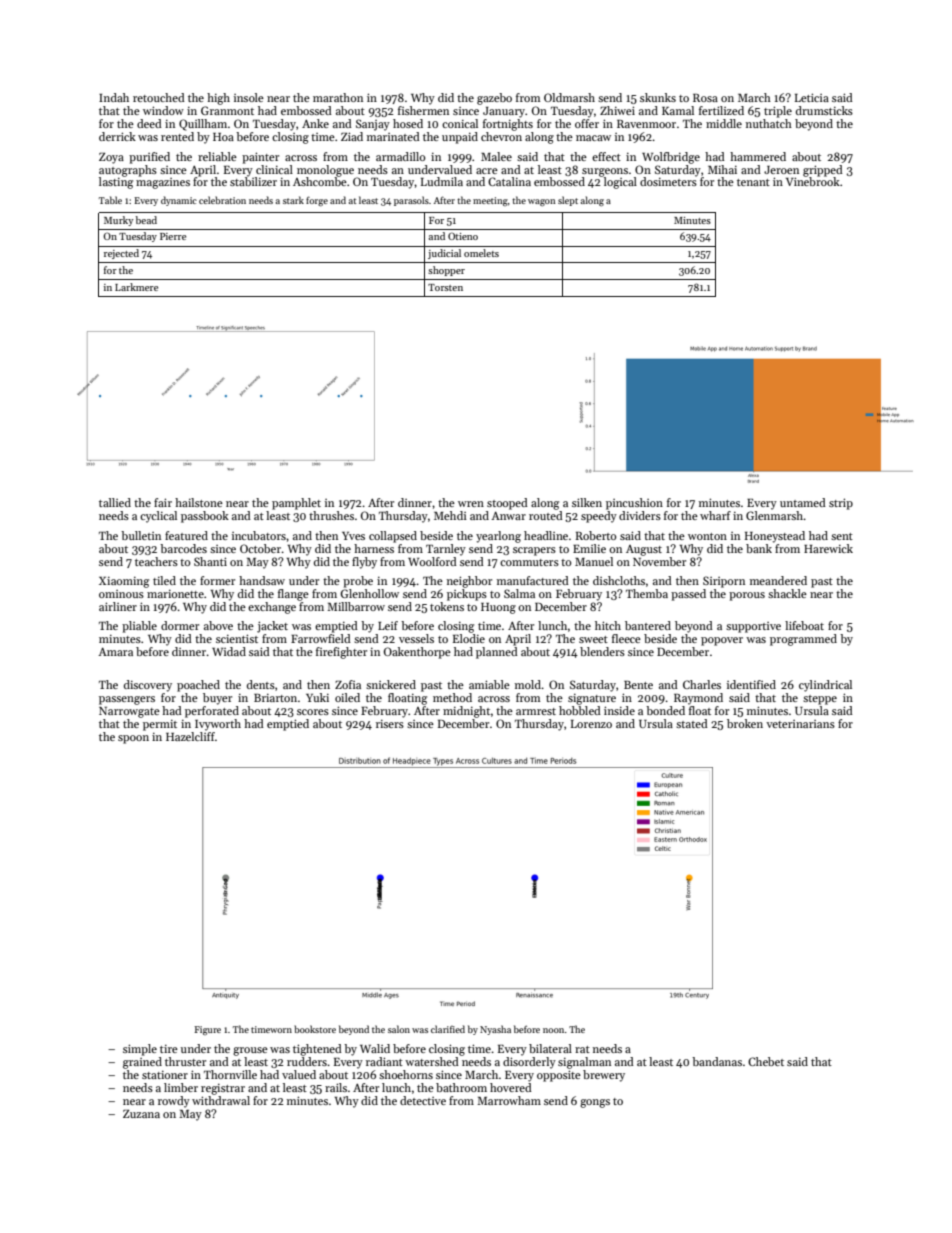 The height and width of the page is (1233, 952). I want to click on veterinarians, so click(800, 724).
